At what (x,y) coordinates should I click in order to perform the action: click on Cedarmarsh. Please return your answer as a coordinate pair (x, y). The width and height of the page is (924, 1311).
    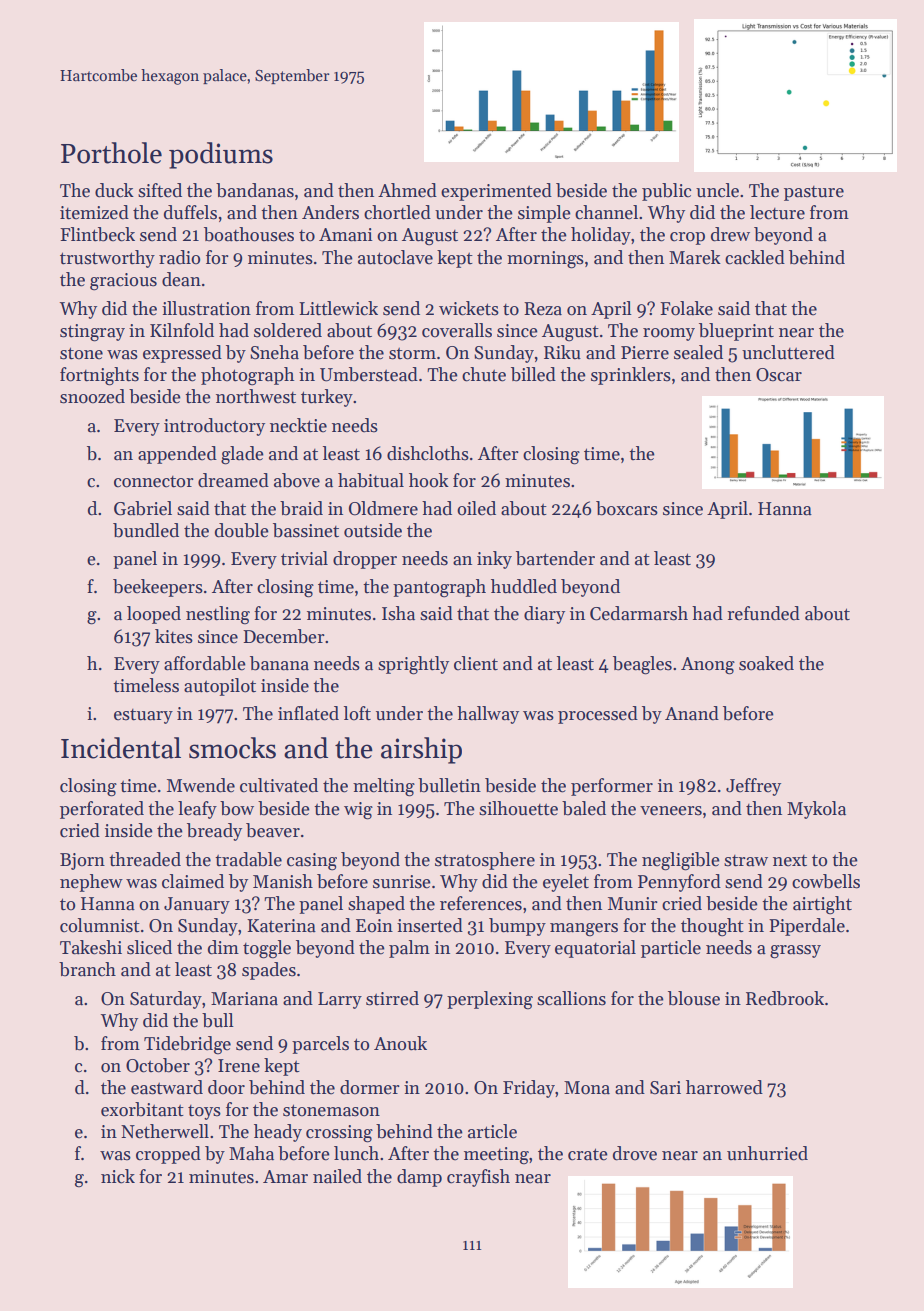
    Looking at the image, I should click on (639, 613).
